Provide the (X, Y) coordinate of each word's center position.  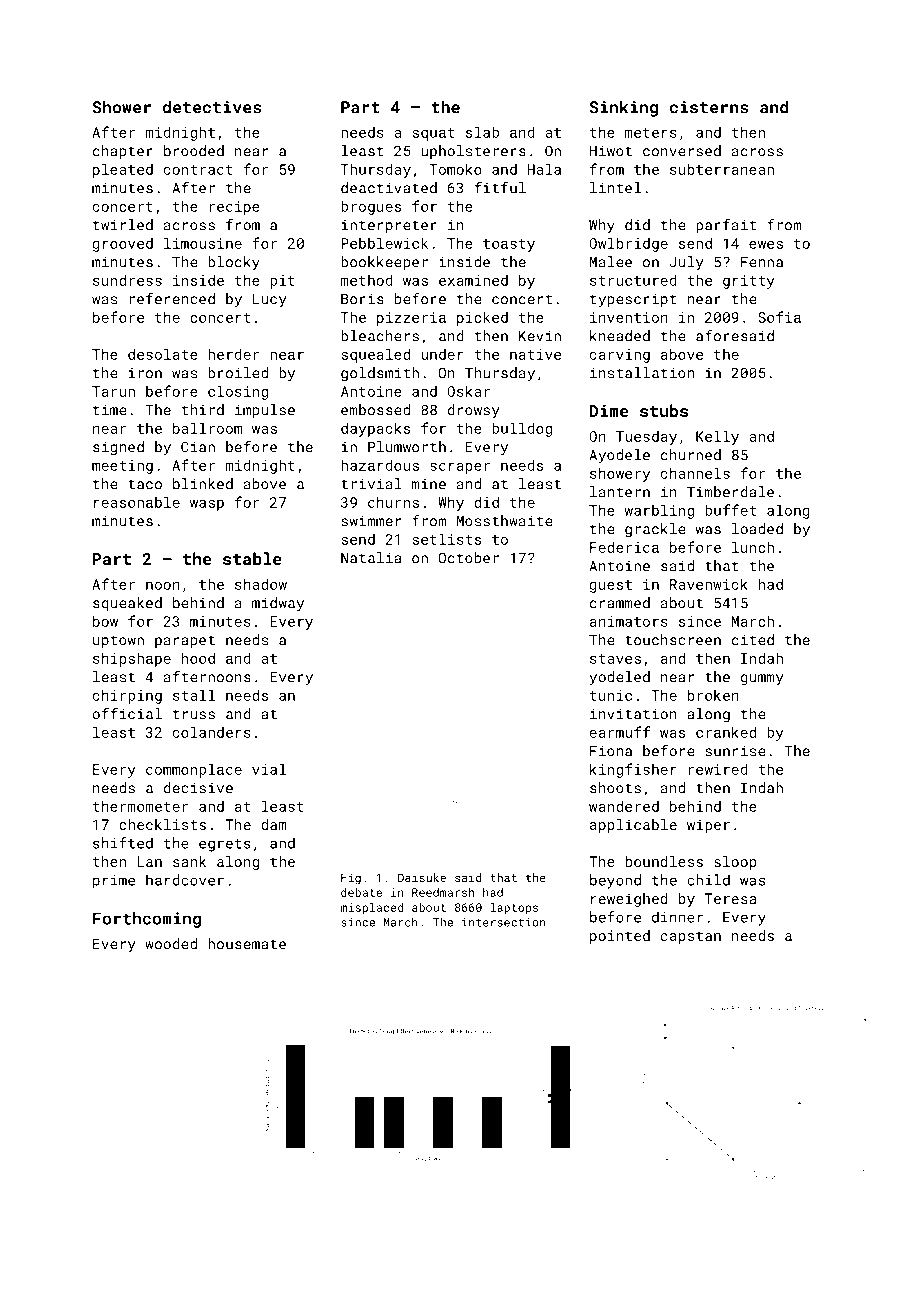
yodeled (619, 678)
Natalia (371, 558)
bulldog (522, 429)
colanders (212, 732)
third (202, 410)
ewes (766, 245)
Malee (611, 262)
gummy (762, 680)
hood (198, 658)
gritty (749, 282)
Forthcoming (147, 920)
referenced (172, 299)
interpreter (389, 226)
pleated (123, 170)
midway (278, 604)
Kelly (717, 437)
